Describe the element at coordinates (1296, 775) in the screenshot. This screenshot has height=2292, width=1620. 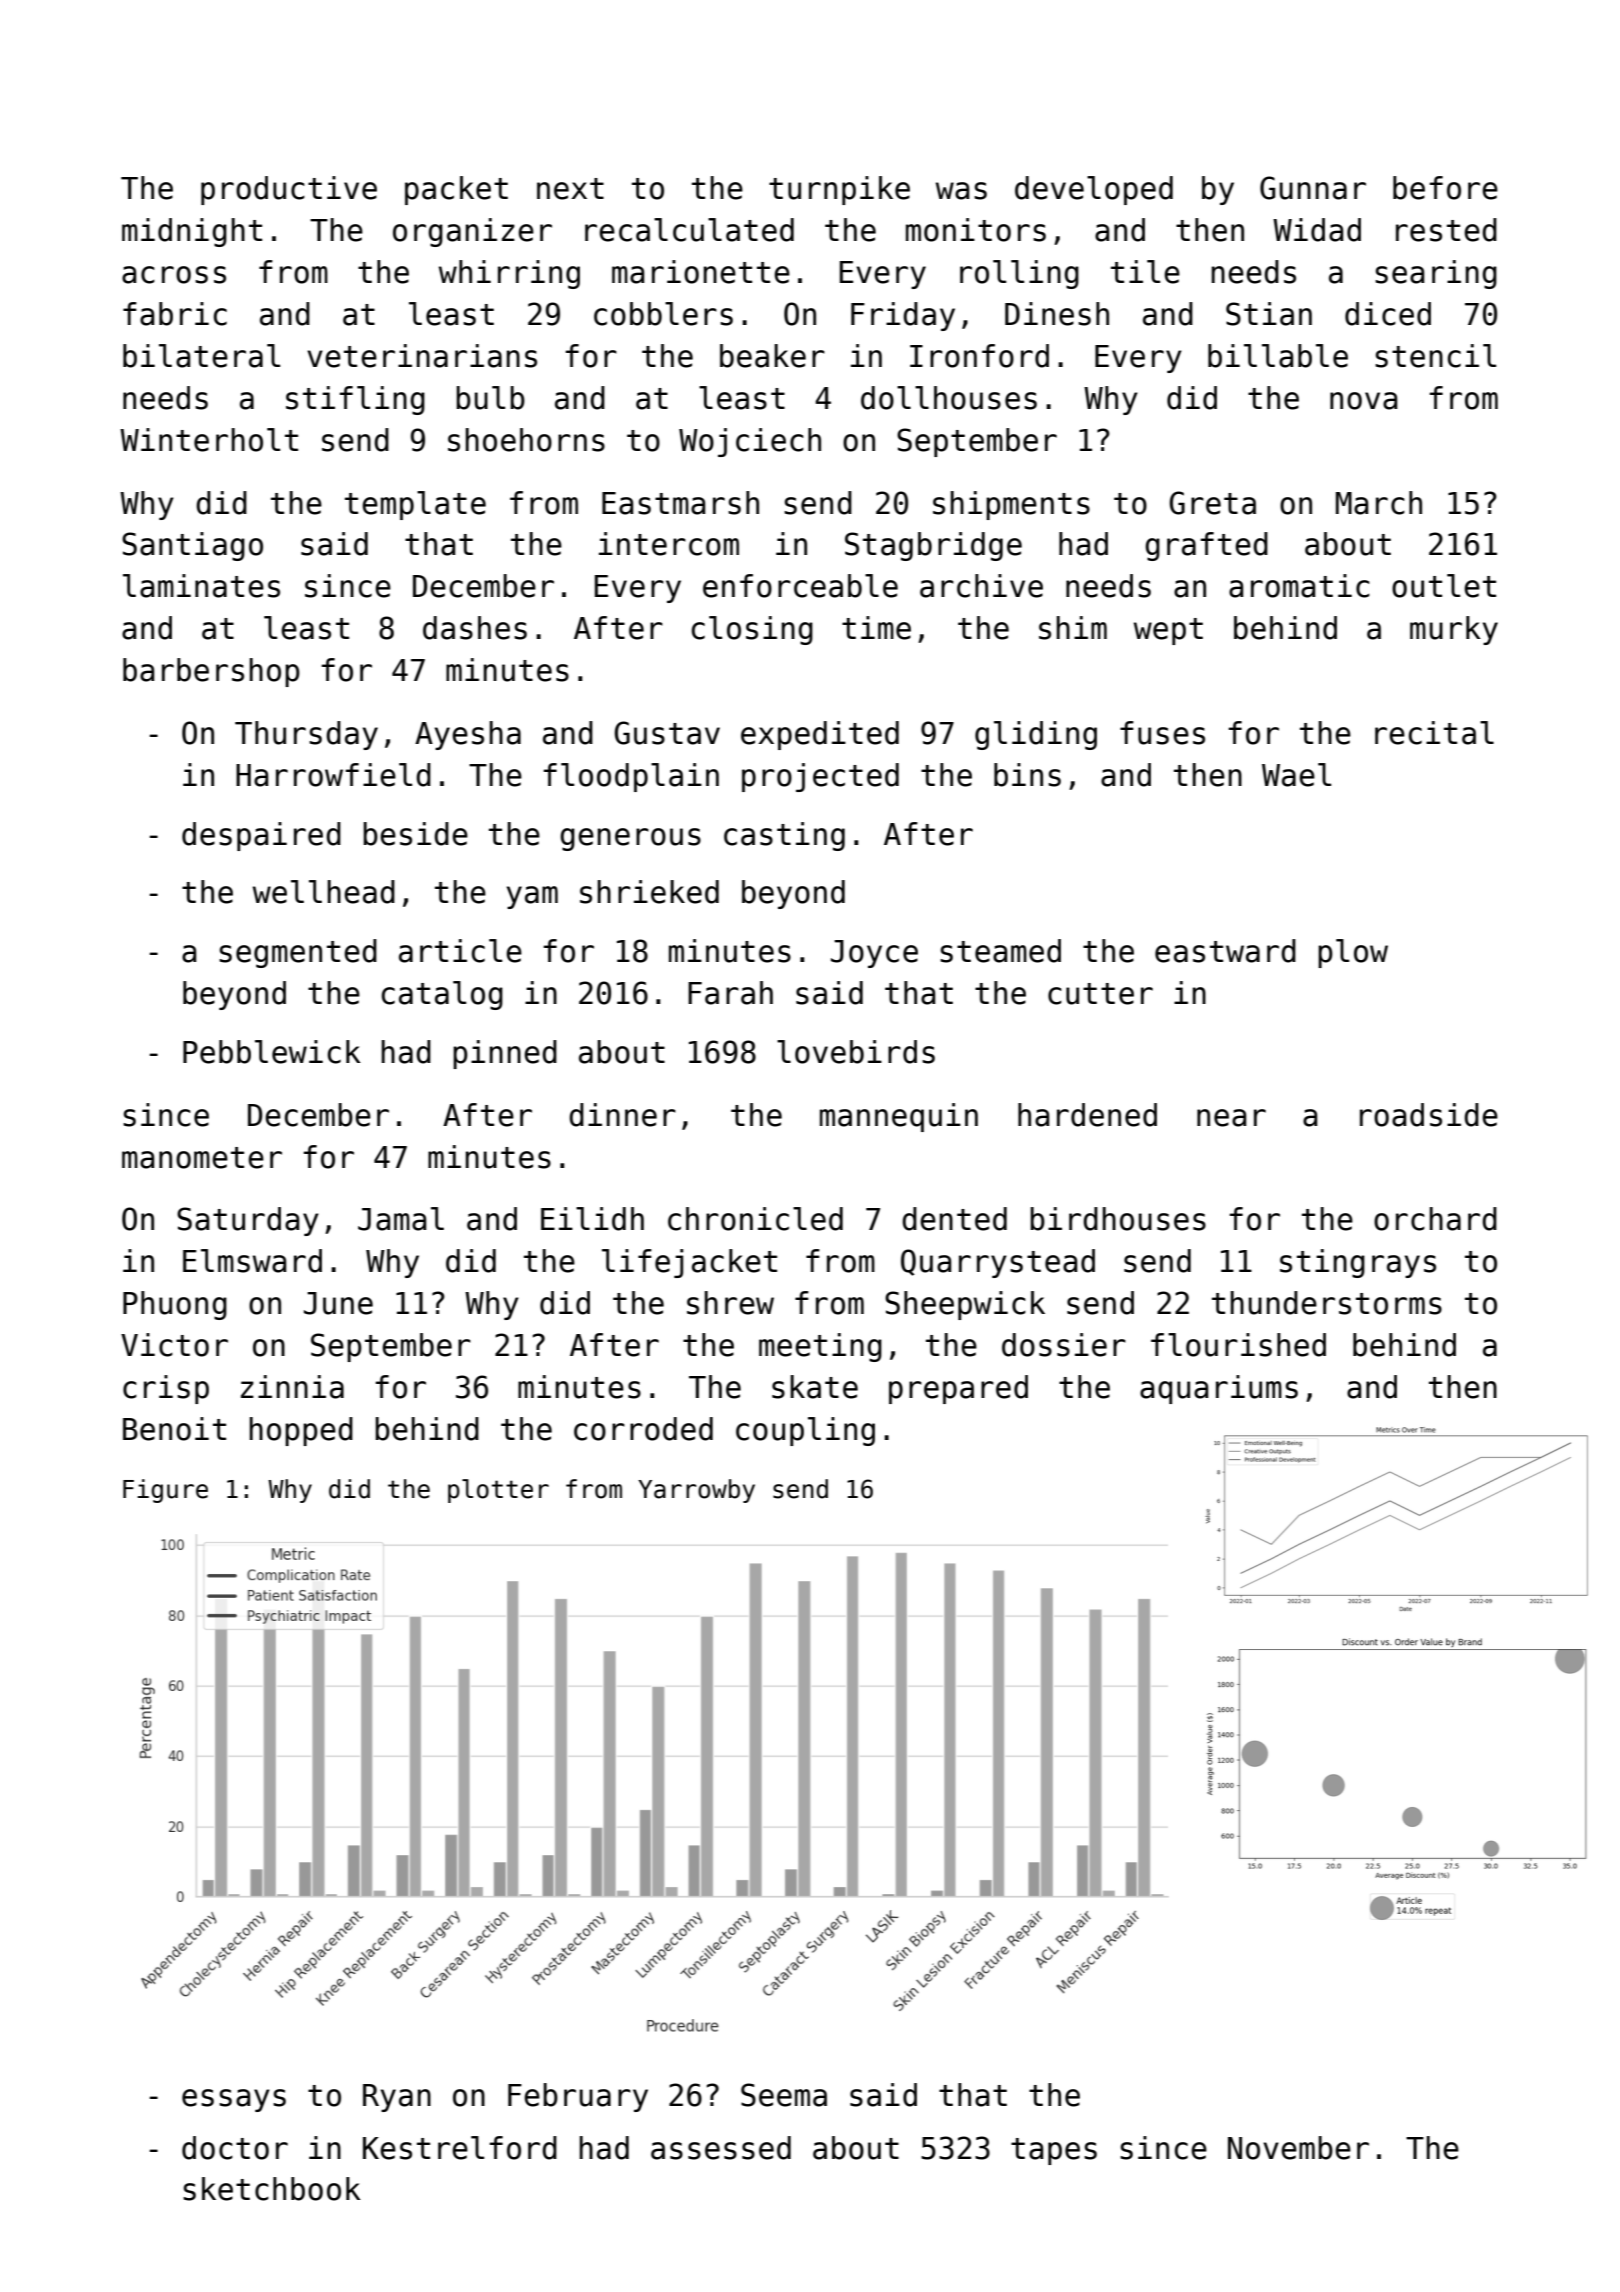
I see `Wael` at that location.
